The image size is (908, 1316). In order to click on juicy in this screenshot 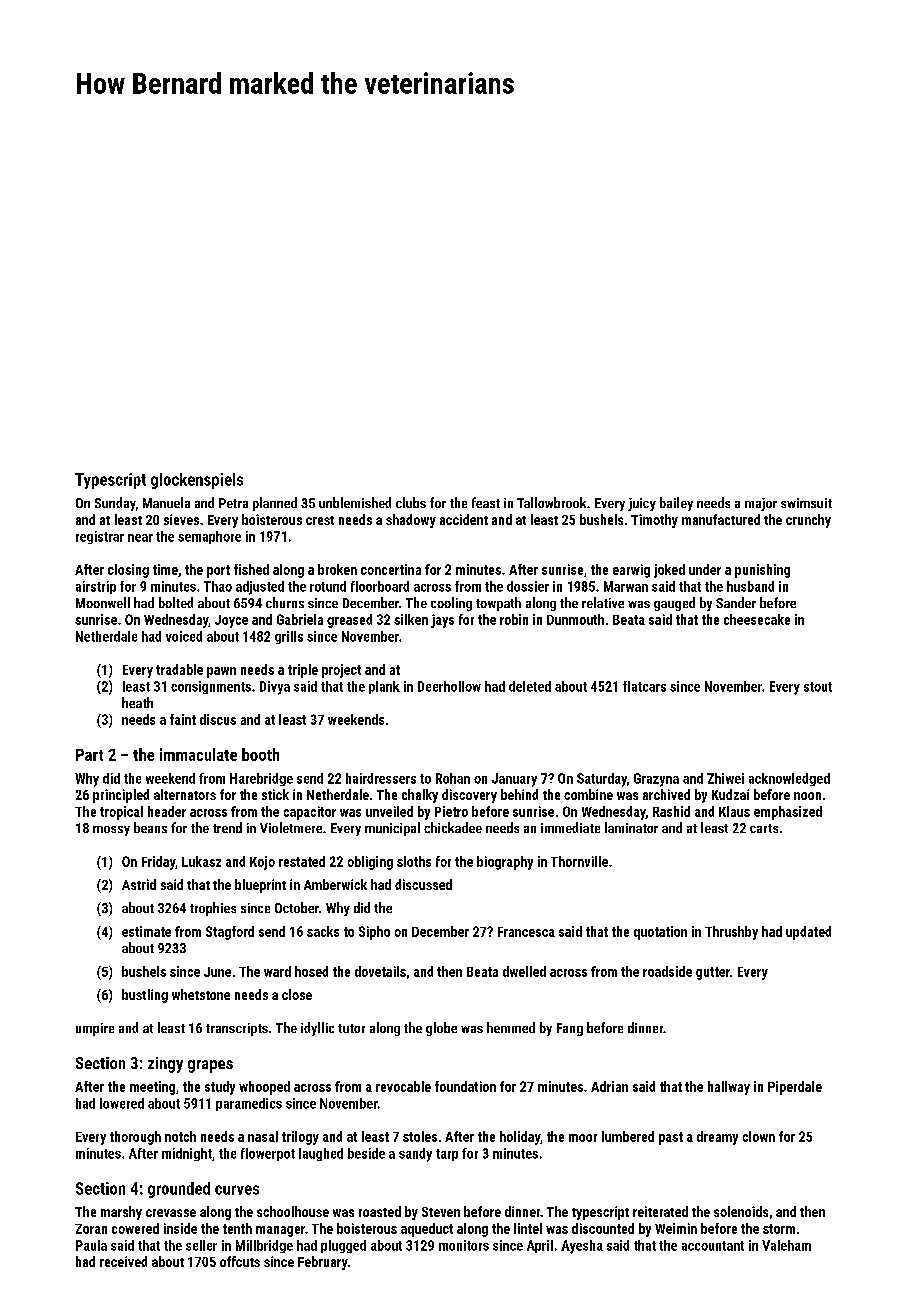, I will do `click(642, 504)`.
